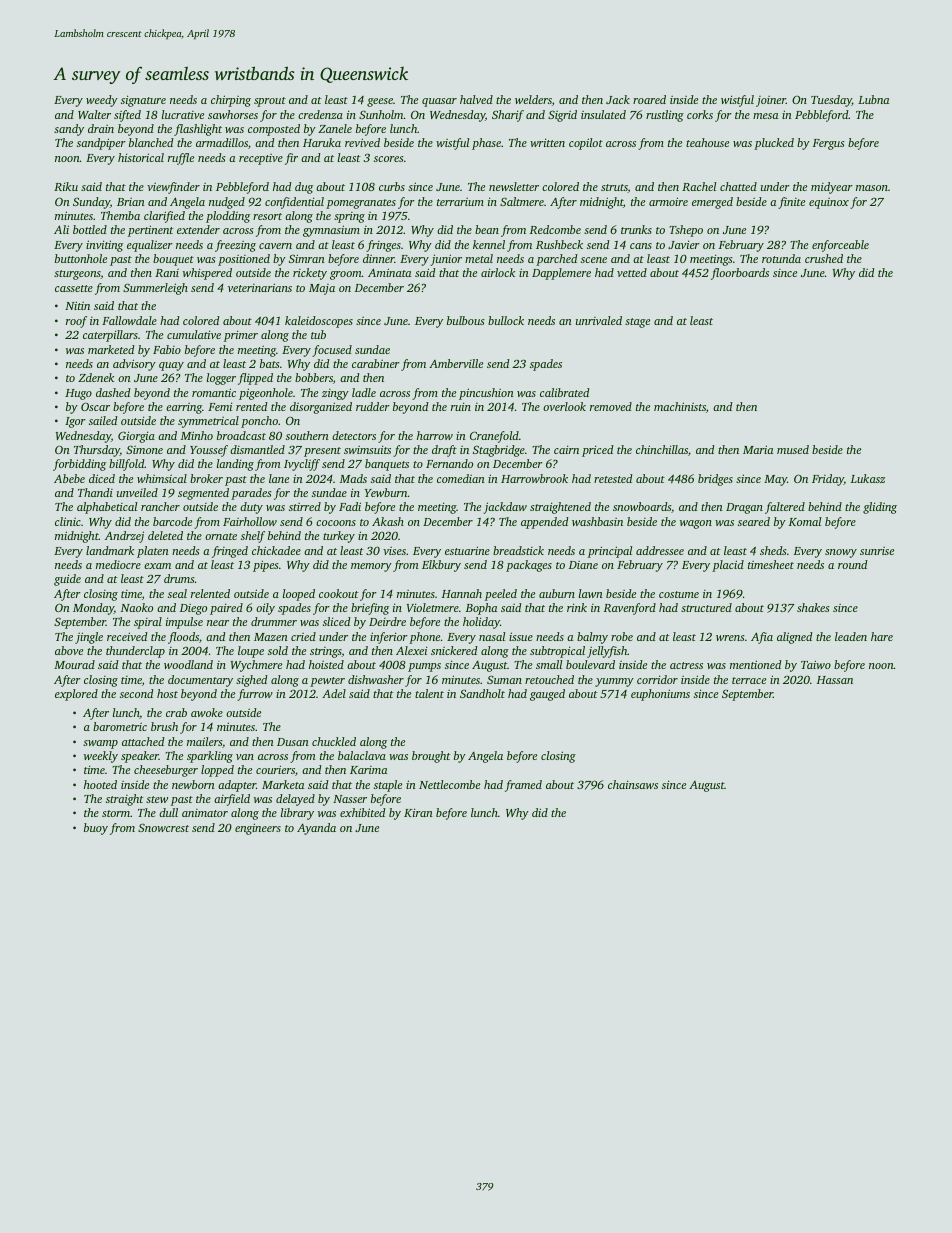 The width and height of the page is (952, 1233). What do you see at coordinates (316, 829) in the page?
I see `Ayanda` at bounding box center [316, 829].
